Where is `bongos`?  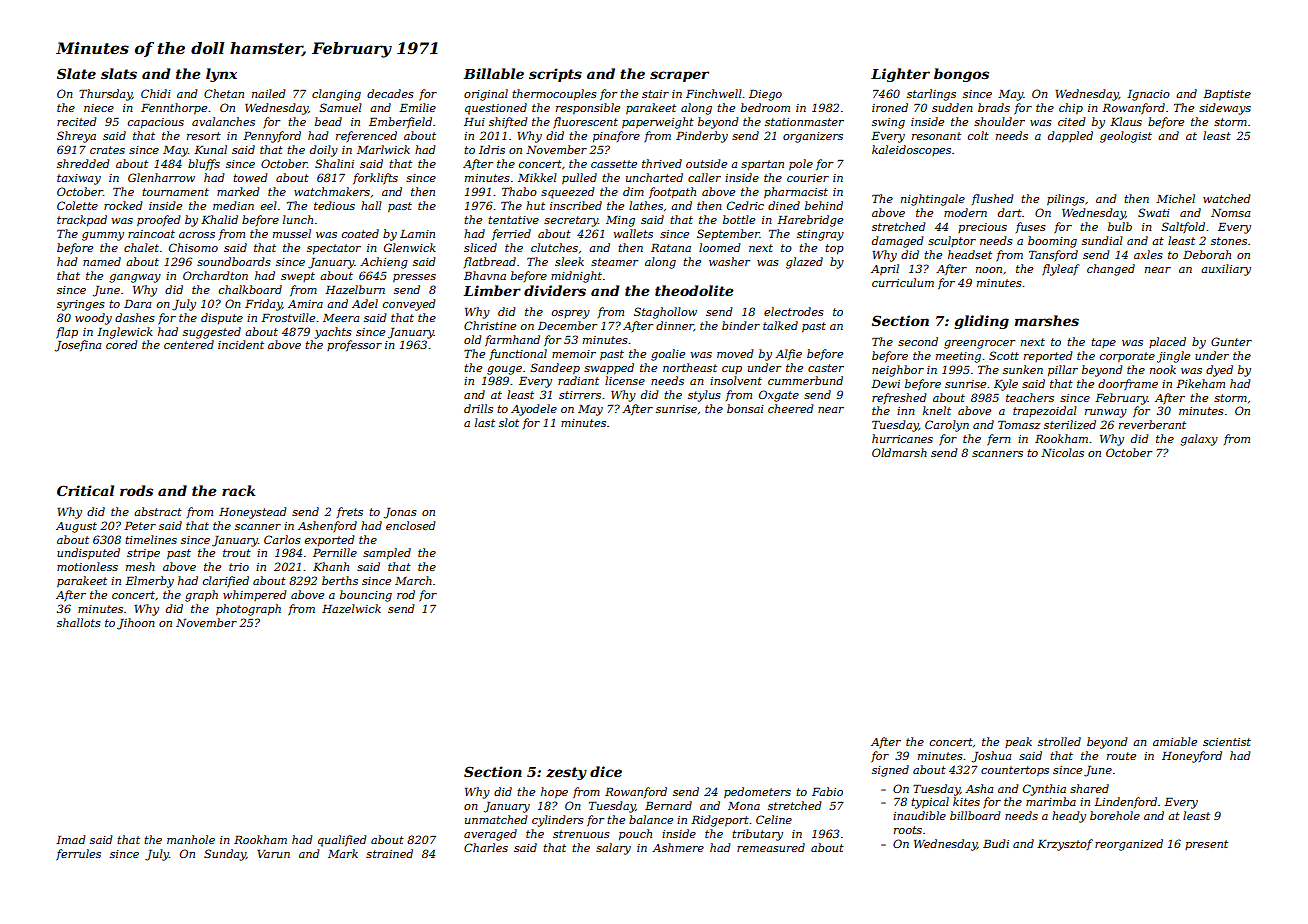
bongos is located at coordinates (961, 75).
